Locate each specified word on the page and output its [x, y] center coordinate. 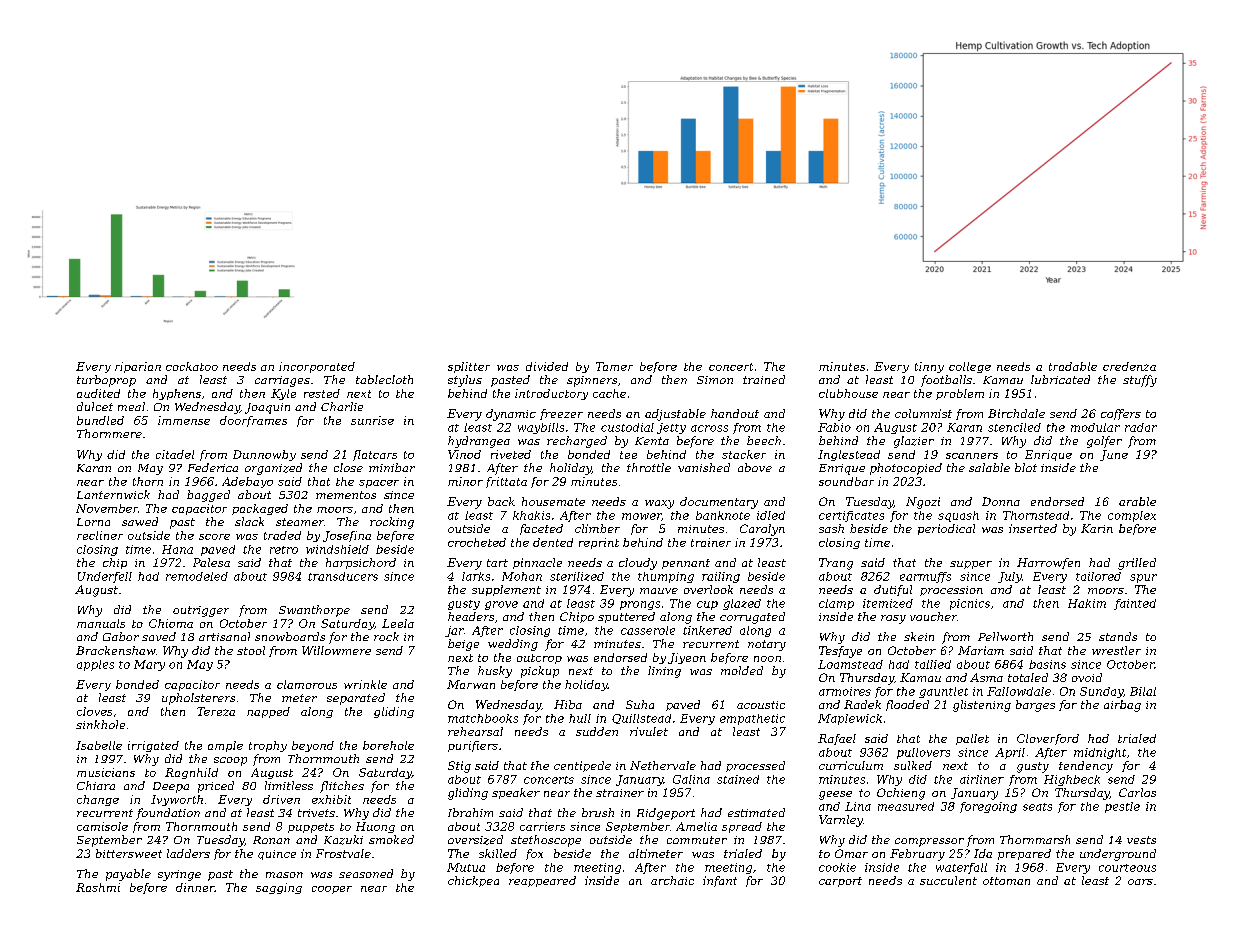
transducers [343, 576]
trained [764, 379]
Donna [1001, 501]
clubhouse [848, 393]
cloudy [638, 564]
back [501, 501]
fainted [1135, 604]
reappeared [542, 881]
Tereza [216, 711]
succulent [948, 880]
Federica [213, 467]
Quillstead [641, 719]
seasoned [366, 873]
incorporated [317, 367]
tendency [1086, 767]
